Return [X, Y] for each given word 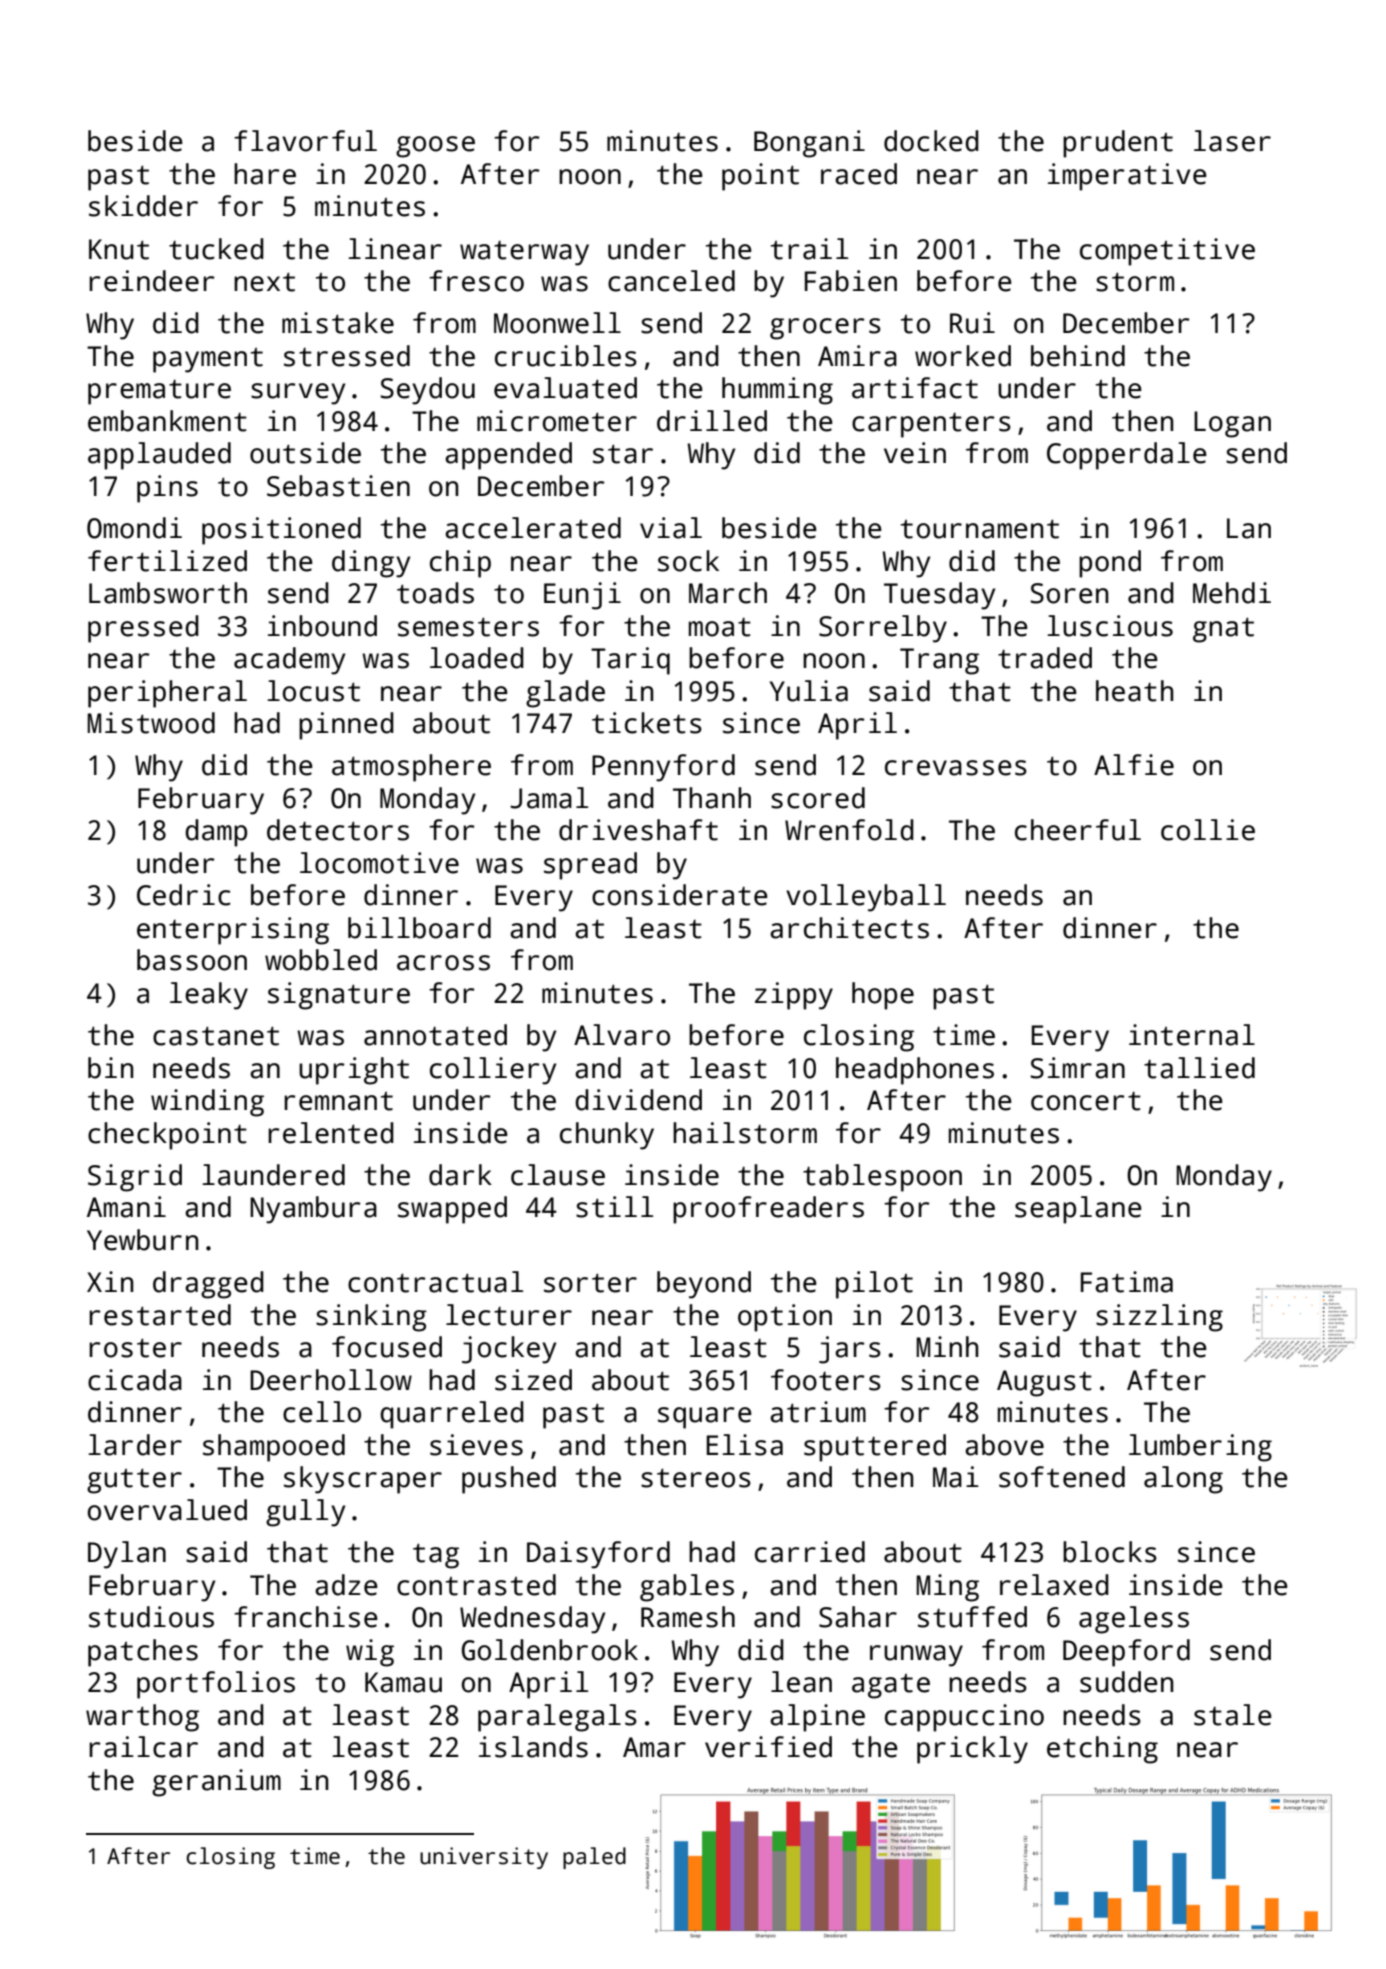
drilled [712, 421]
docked [931, 141]
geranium [216, 1783]
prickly [972, 1750]
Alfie [1134, 765]
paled [594, 1858]
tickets [647, 723]
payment [208, 360]
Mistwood [151, 723]
